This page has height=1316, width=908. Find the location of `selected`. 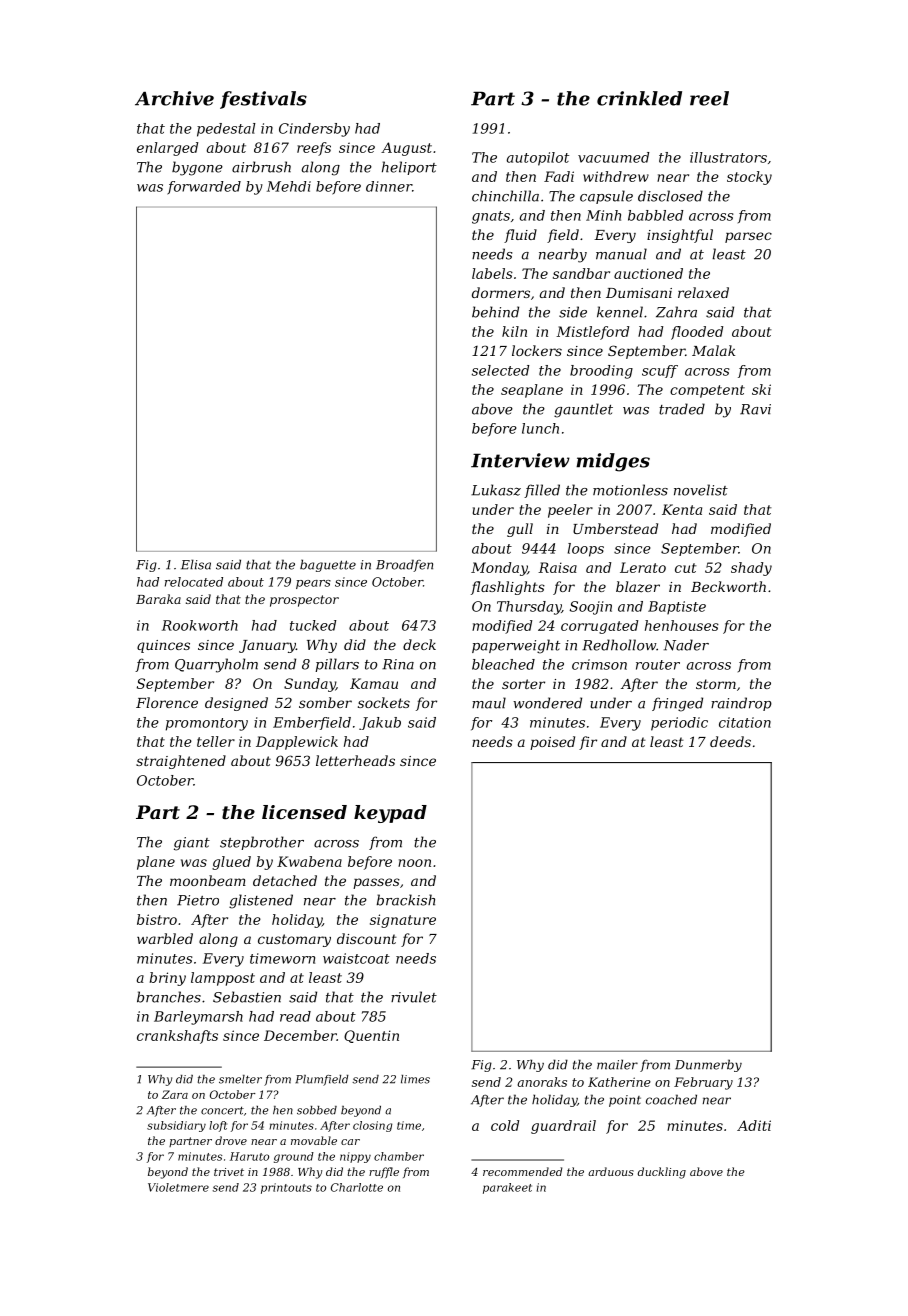

selected is located at coordinates (500, 370).
